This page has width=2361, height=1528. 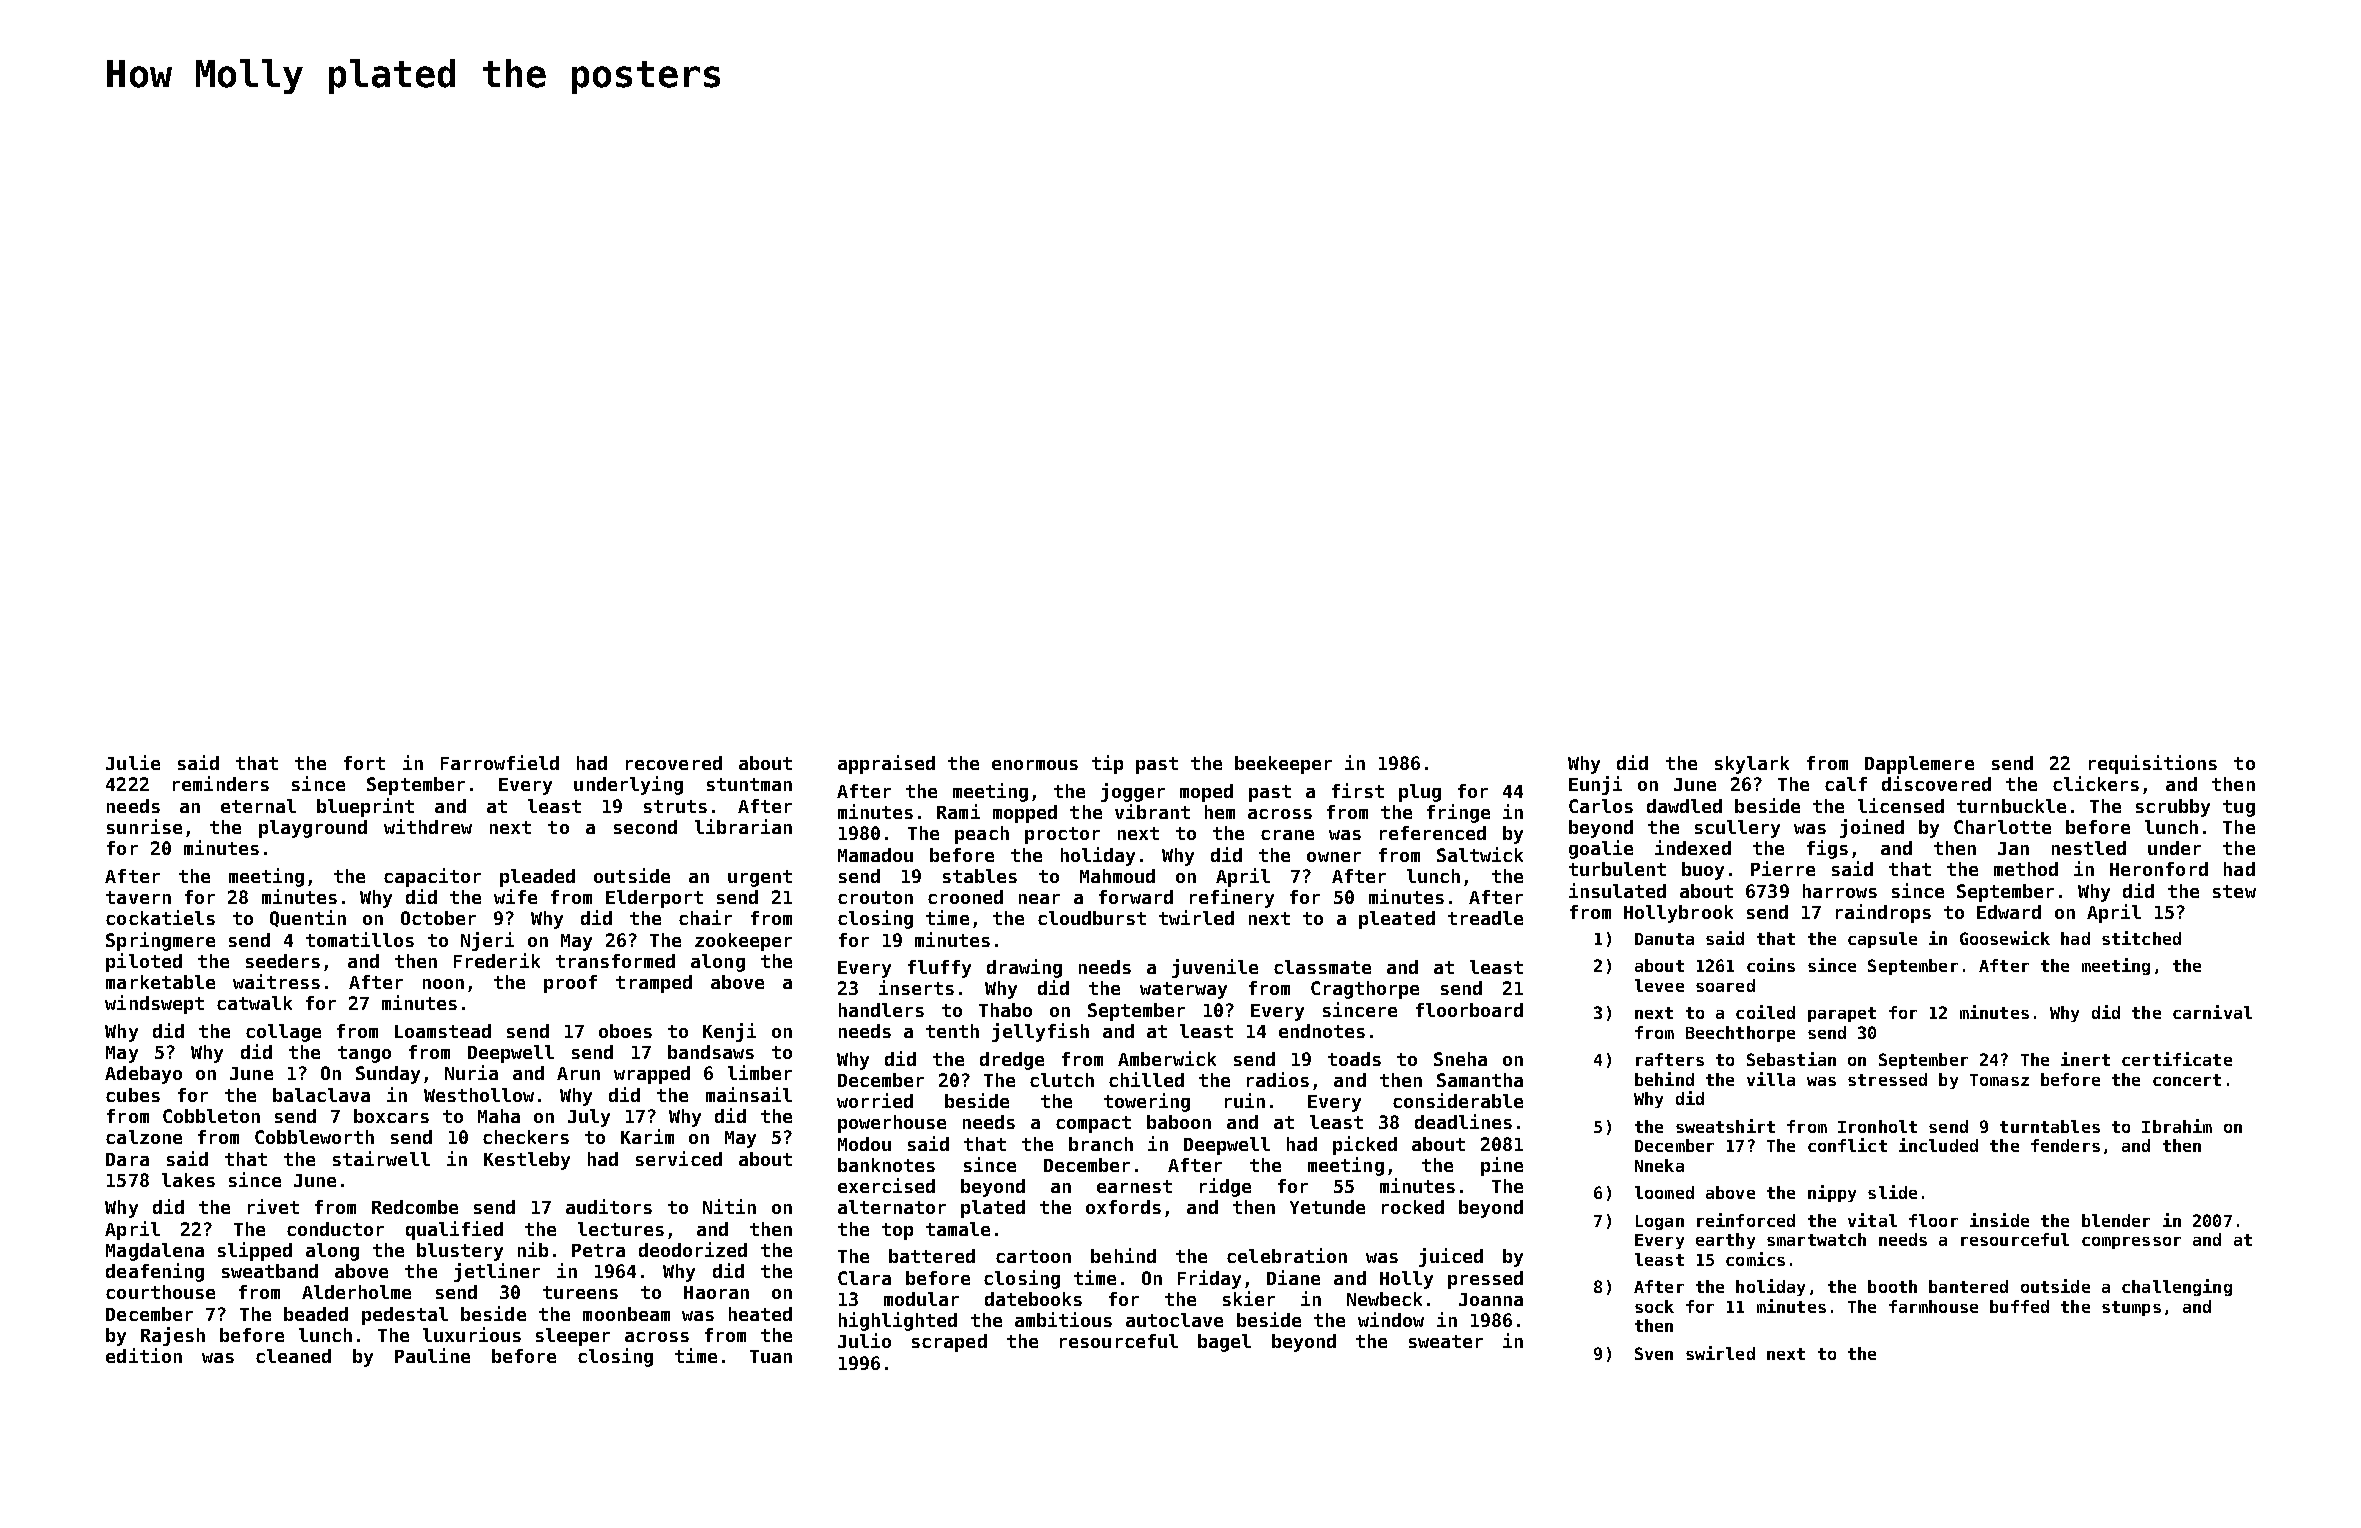 What do you see at coordinates (388, 1075) in the page?
I see `Sunday` at bounding box center [388, 1075].
